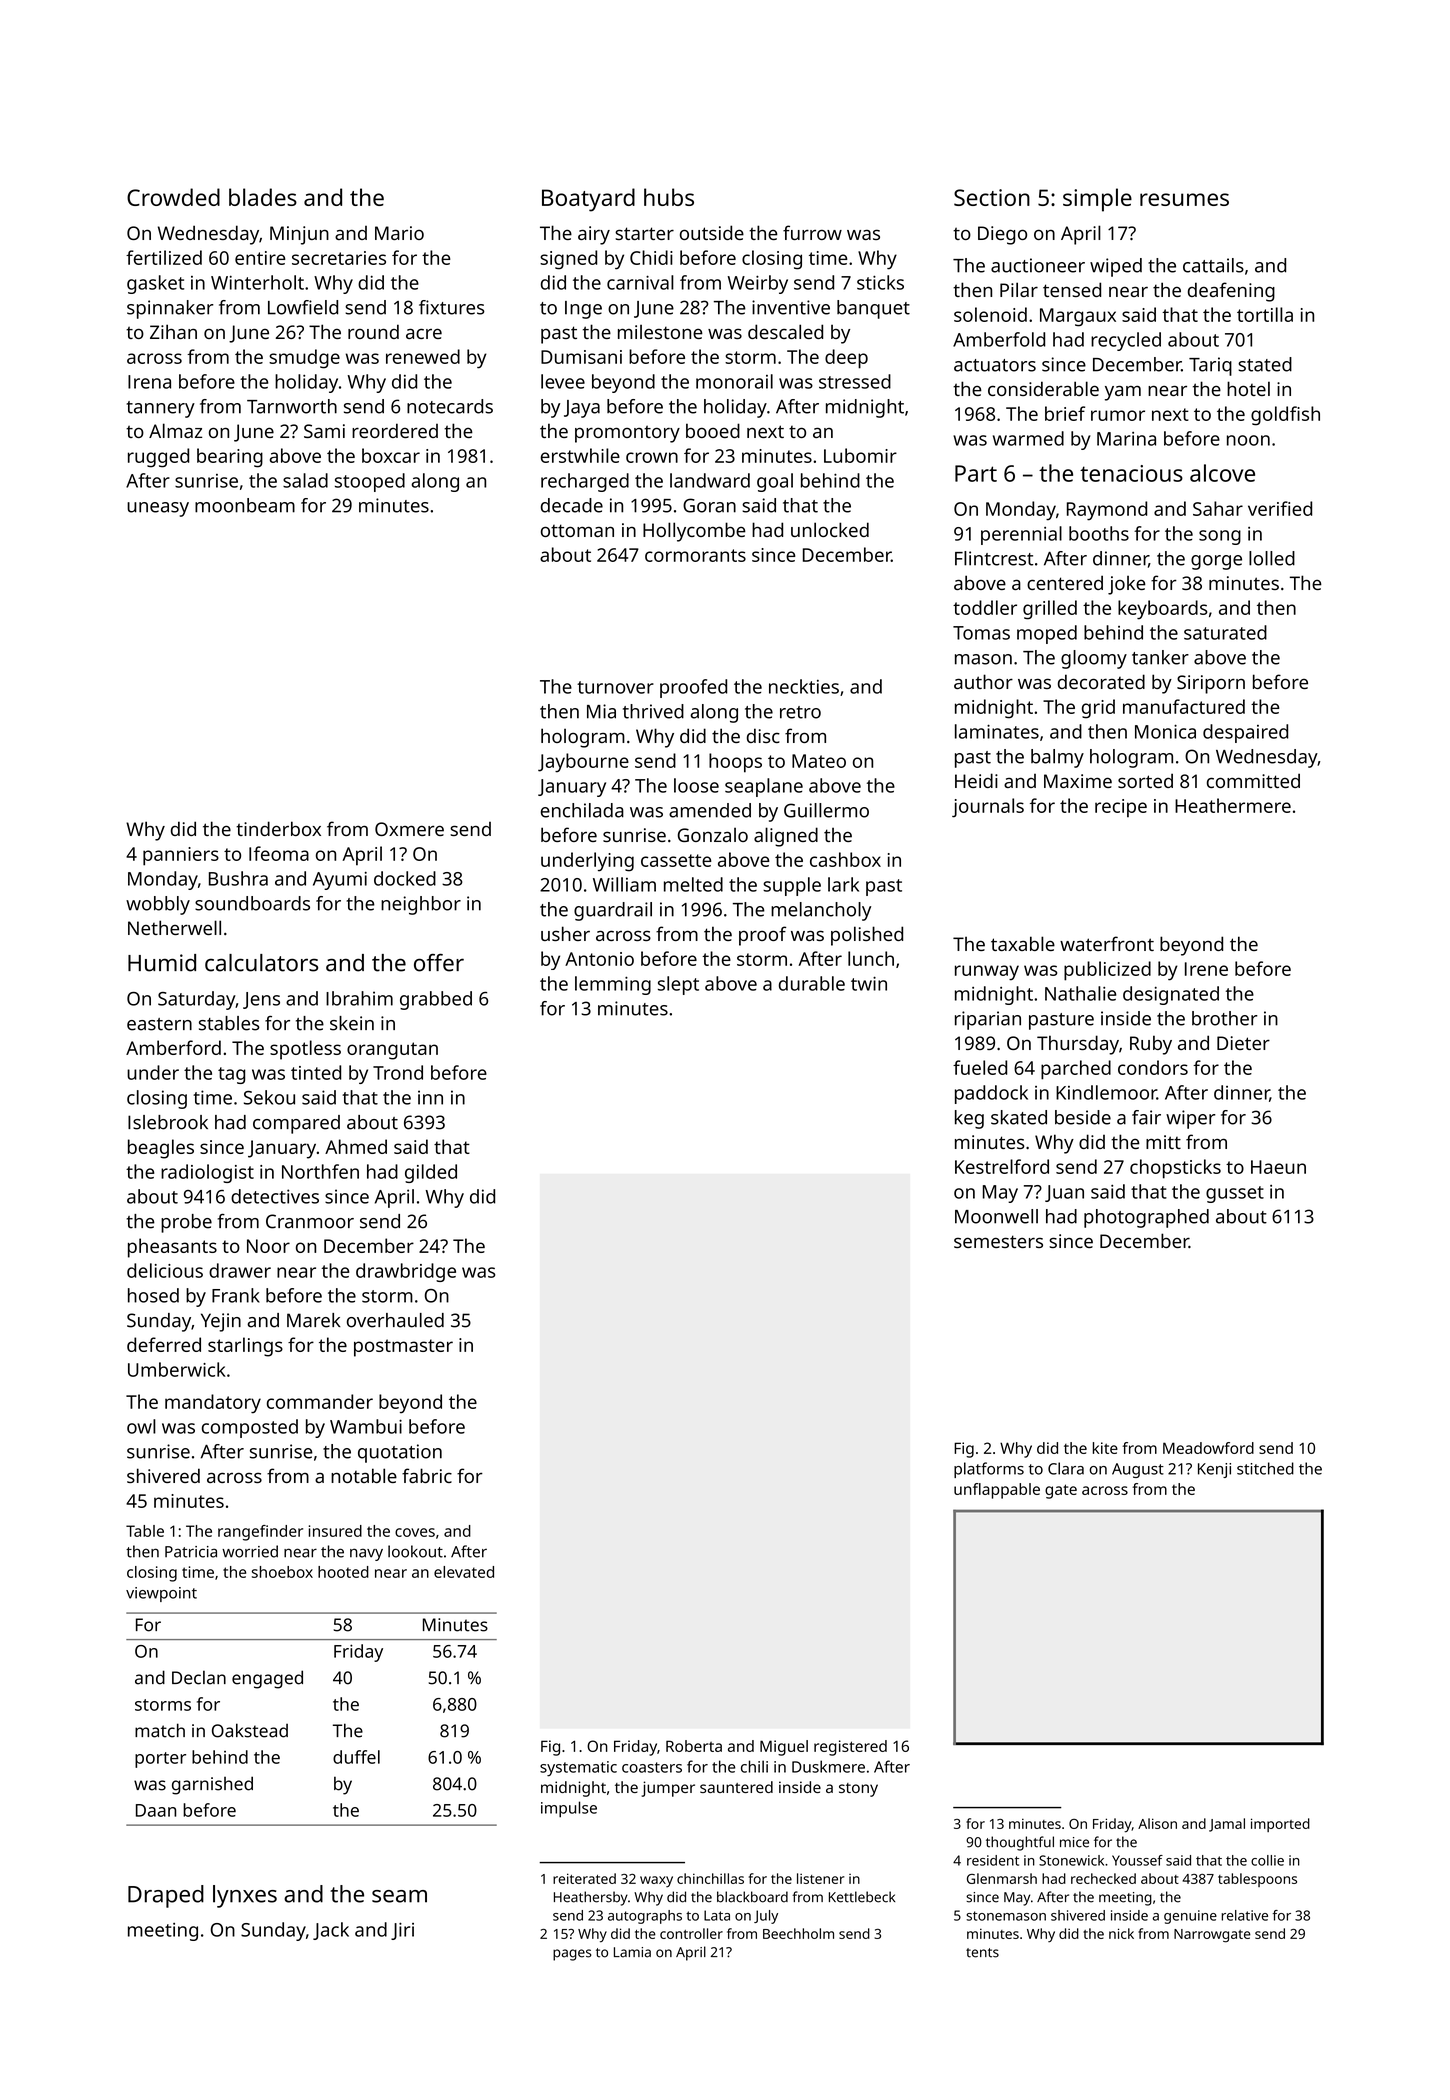 The image size is (1450, 2100). What do you see at coordinates (1278, 1167) in the screenshot?
I see `Haeun` at bounding box center [1278, 1167].
